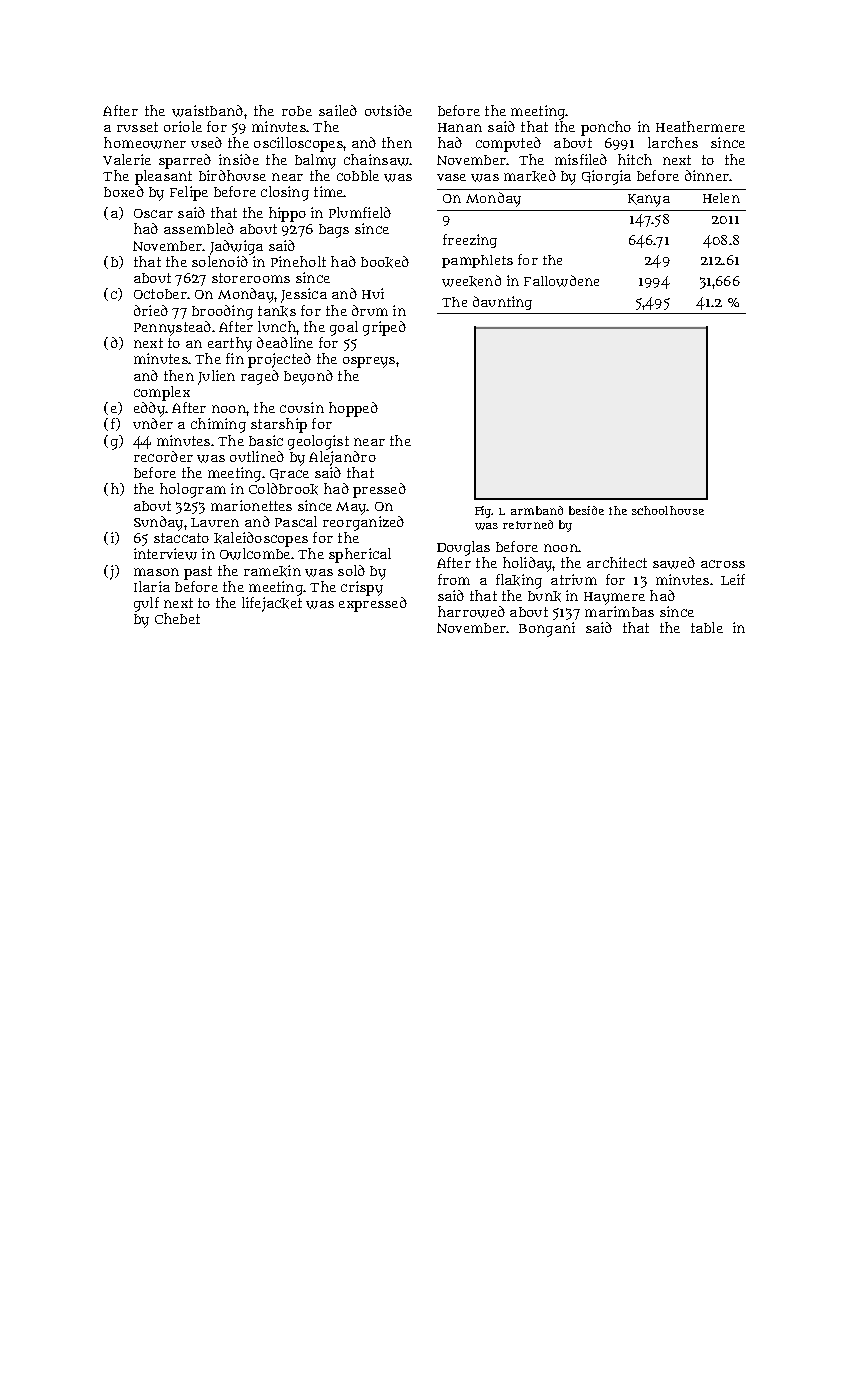  What do you see at coordinates (272, 604) in the page?
I see `lifejacket` at bounding box center [272, 604].
